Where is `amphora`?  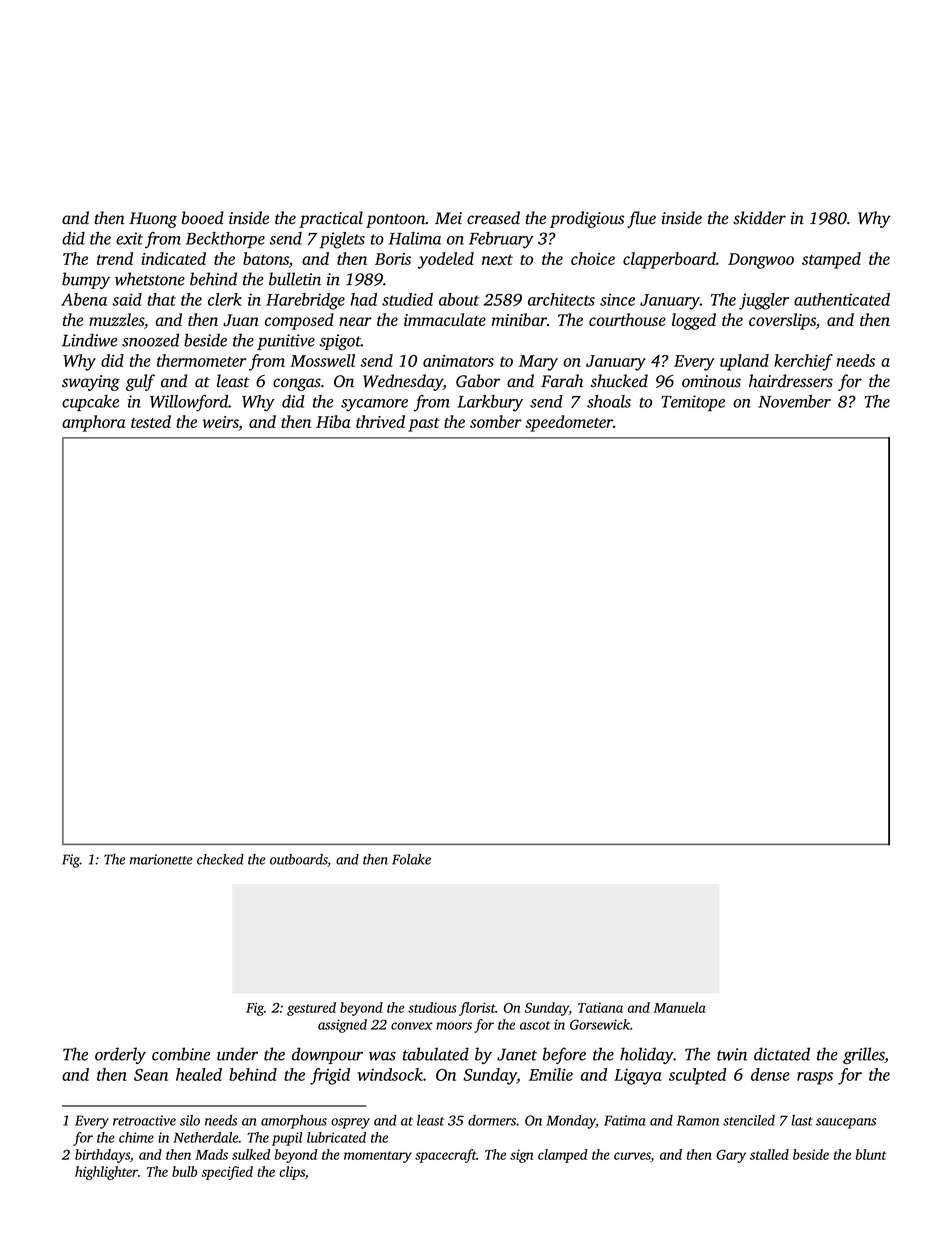 amphora is located at coordinates (93, 423).
